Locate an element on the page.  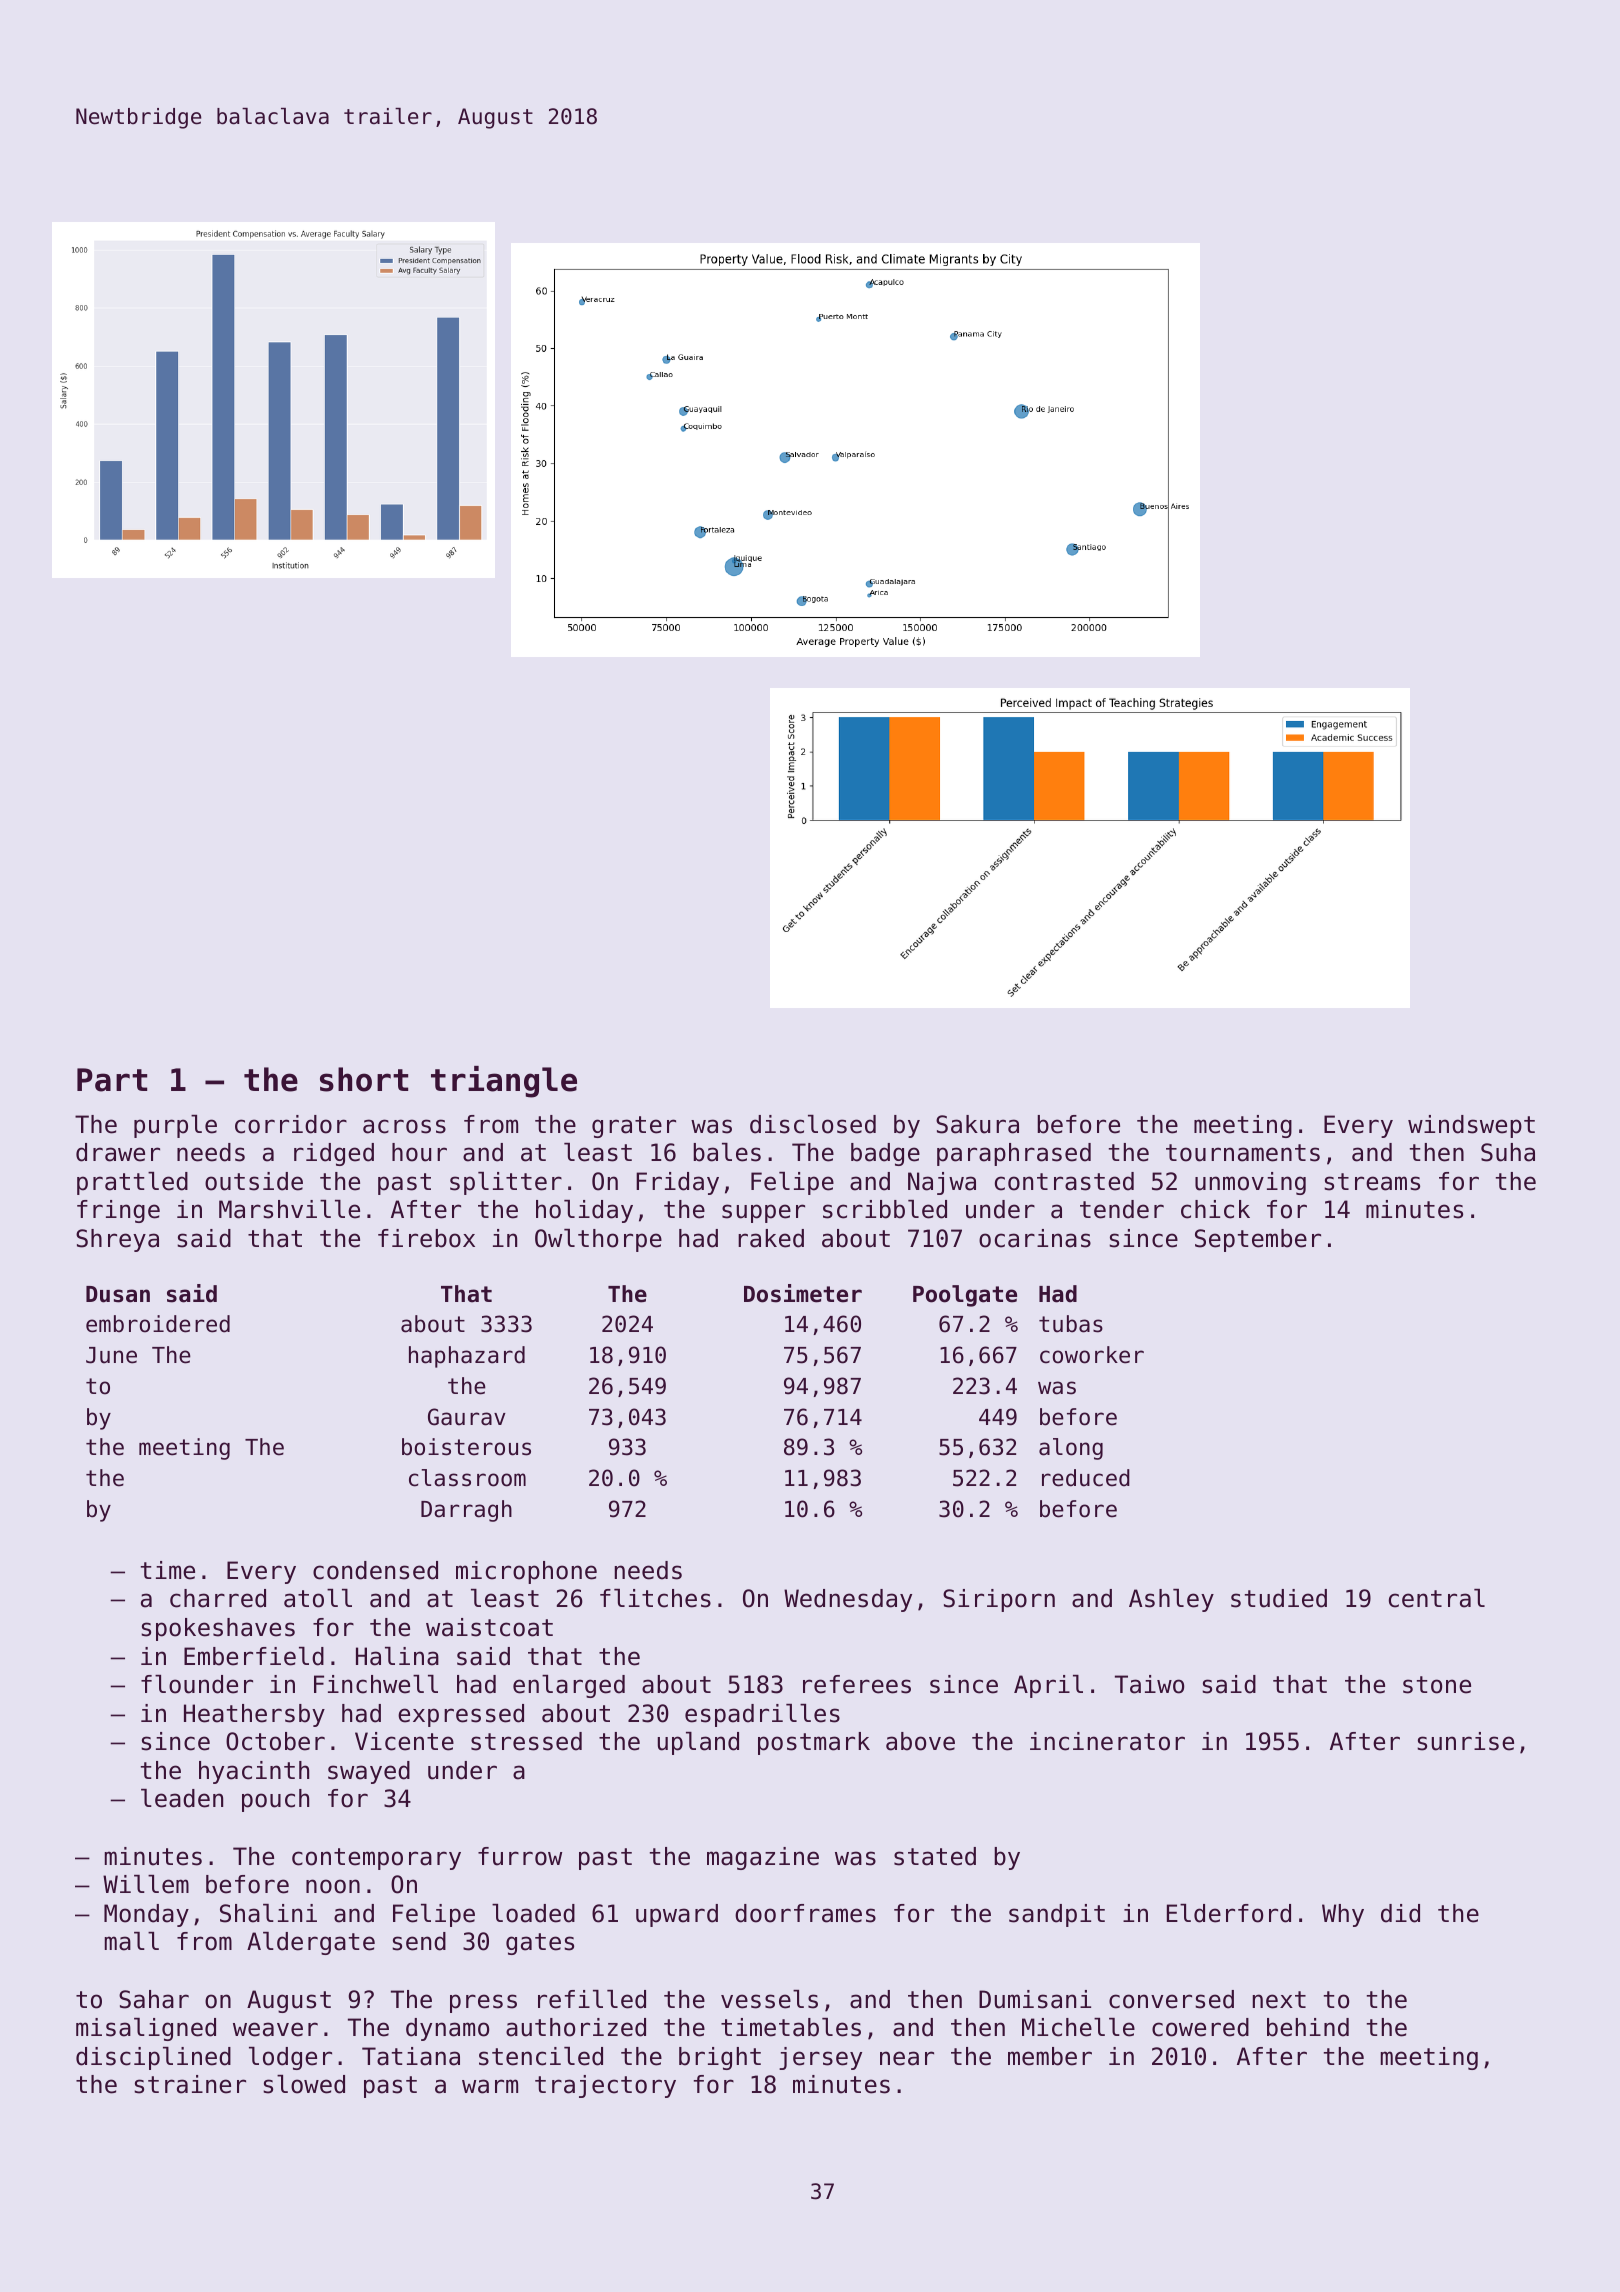
charred is located at coordinates (218, 1598).
